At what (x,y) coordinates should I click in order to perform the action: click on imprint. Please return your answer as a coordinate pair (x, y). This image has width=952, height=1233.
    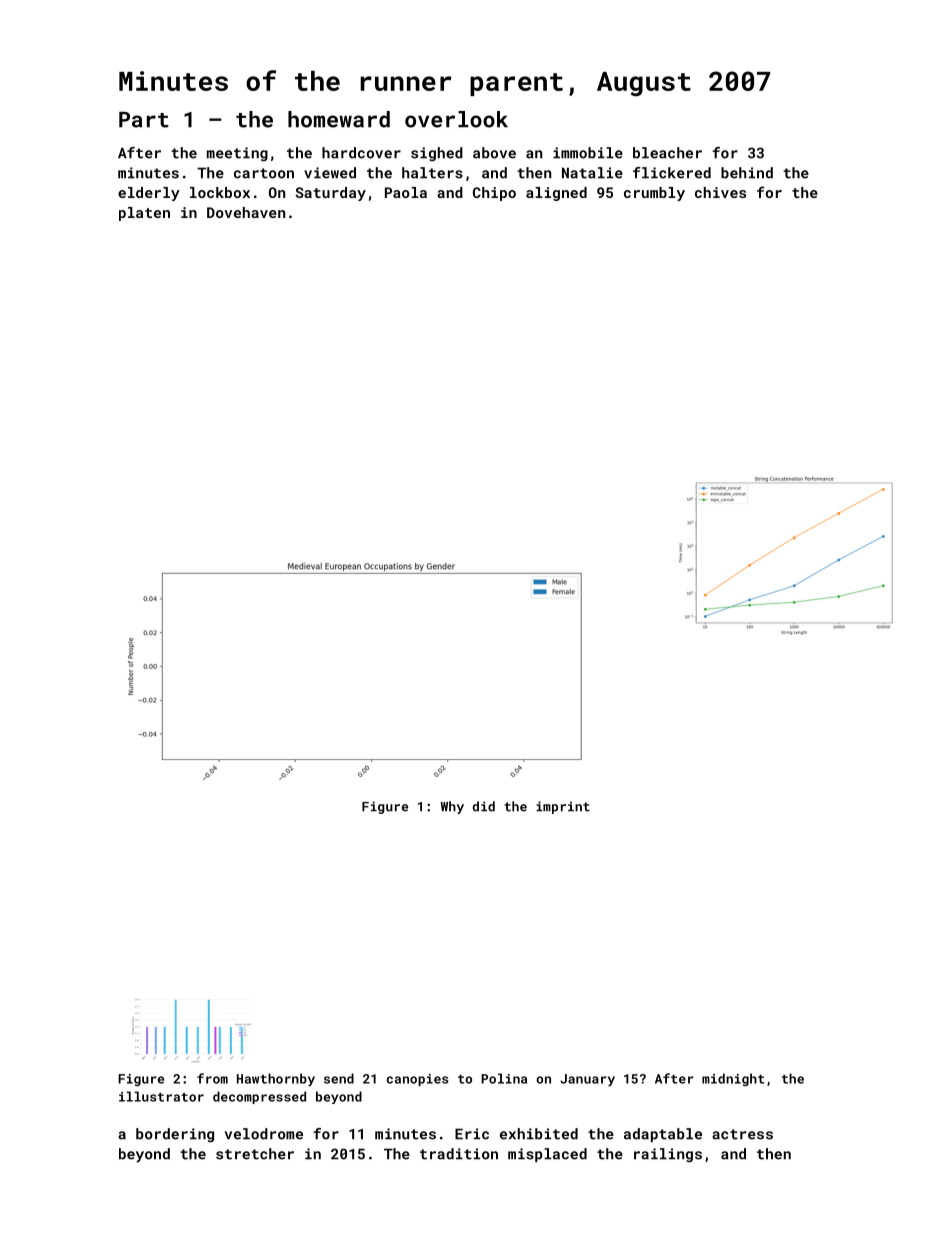
    Looking at the image, I should click on (563, 807).
